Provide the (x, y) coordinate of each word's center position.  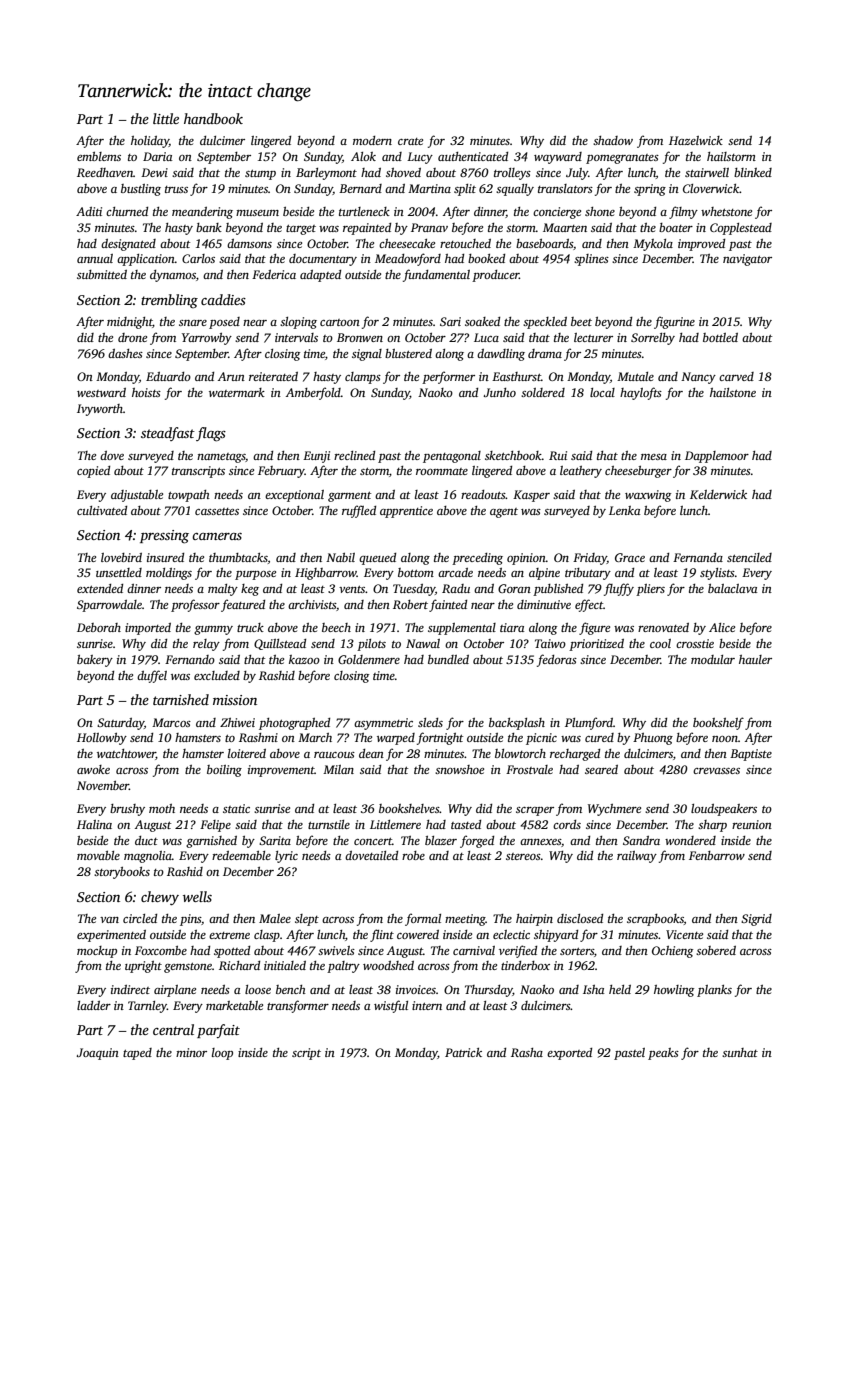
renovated (663, 627)
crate (410, 141)
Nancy (698, 378)
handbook (213, 118)
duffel (152, 676)
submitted (102, 274)
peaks (663, 1054)
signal (367, 355)
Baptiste (751, 755)
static (236, 808)
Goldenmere (369, 659)
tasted (466, 824)
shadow (613, 140)
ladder (94, 1005)
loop (222, 1054)
